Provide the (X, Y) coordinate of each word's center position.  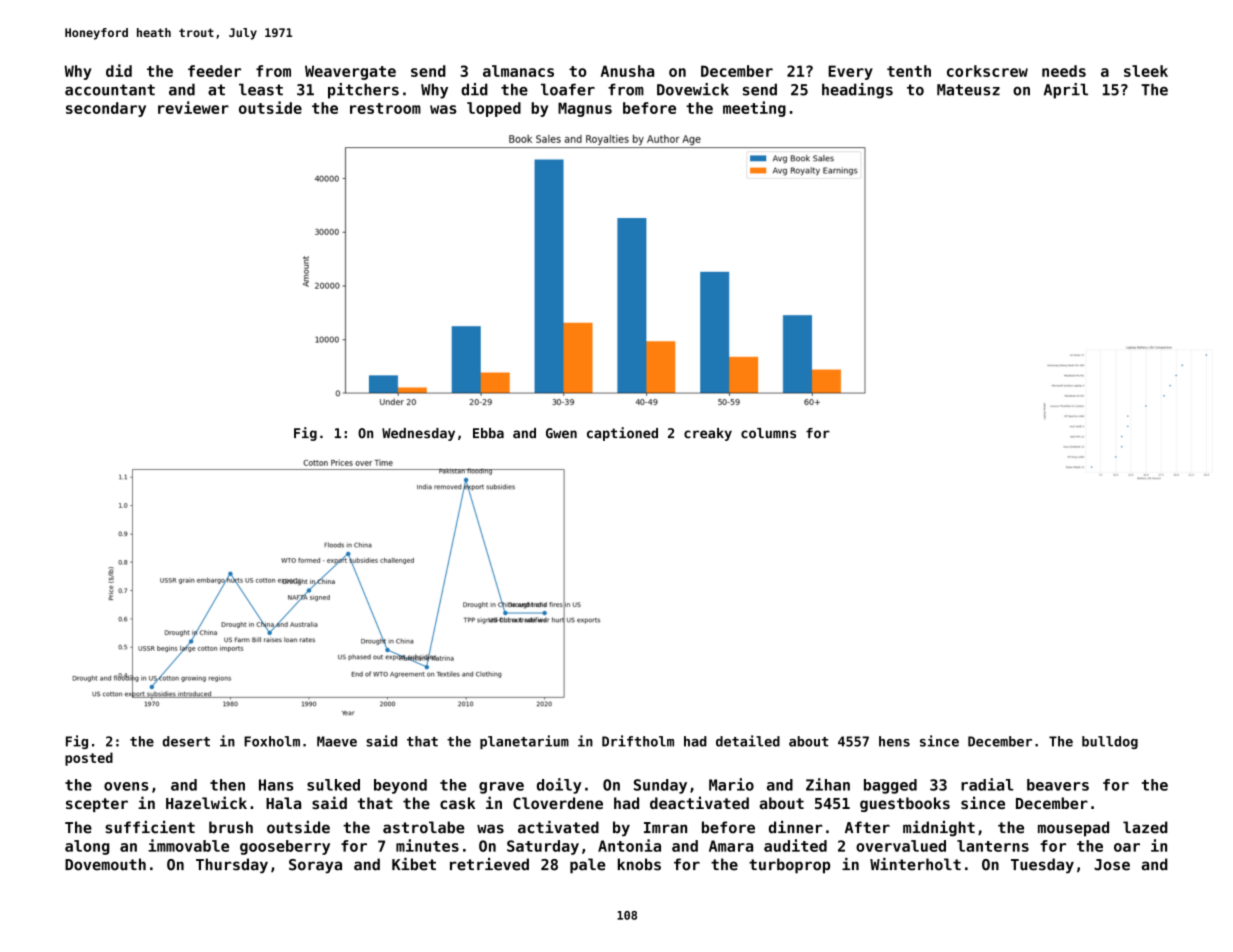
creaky (708, 434)
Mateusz (968, 90)
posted (89, 759)
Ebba (488, 433)
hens (894, 741)
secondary (106, 109)
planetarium (524, 742)
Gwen (561, 433)
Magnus (585, 109)
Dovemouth (105, 864)
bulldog (1110, 742)
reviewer (193, 107)
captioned (622, 434)
